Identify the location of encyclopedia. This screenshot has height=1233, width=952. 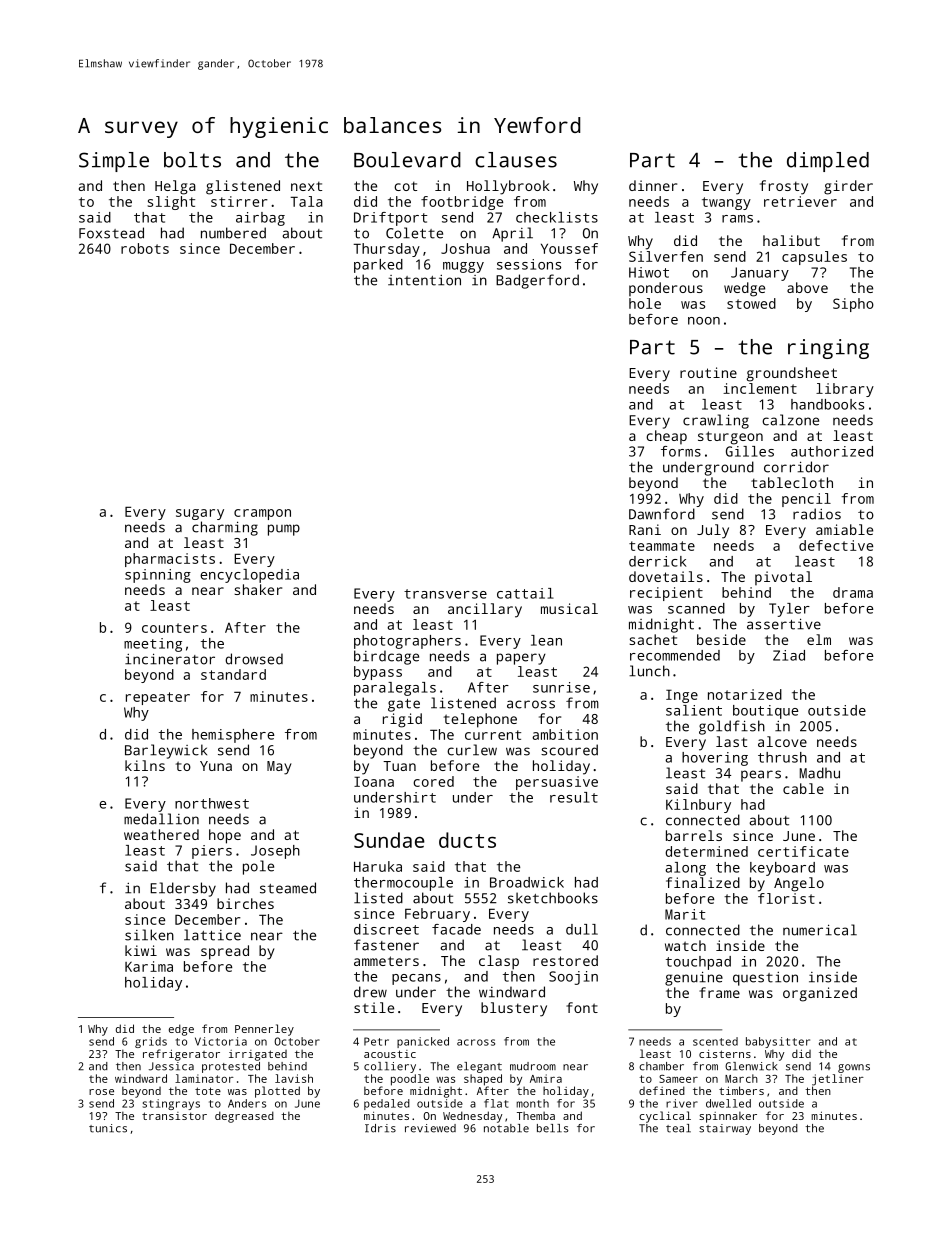
(249, 576).
